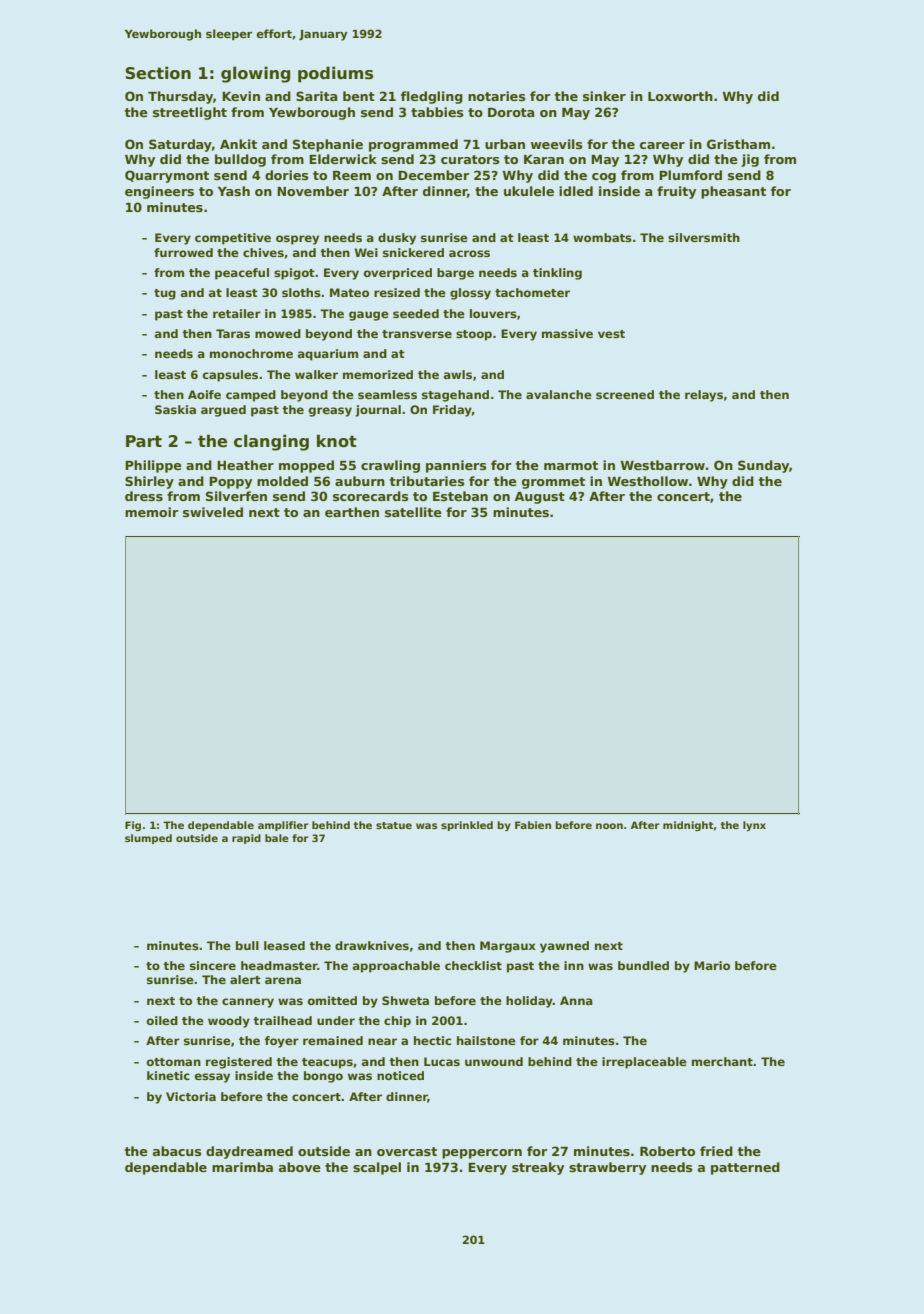  I want to click on midnight, so click(688, 826).
